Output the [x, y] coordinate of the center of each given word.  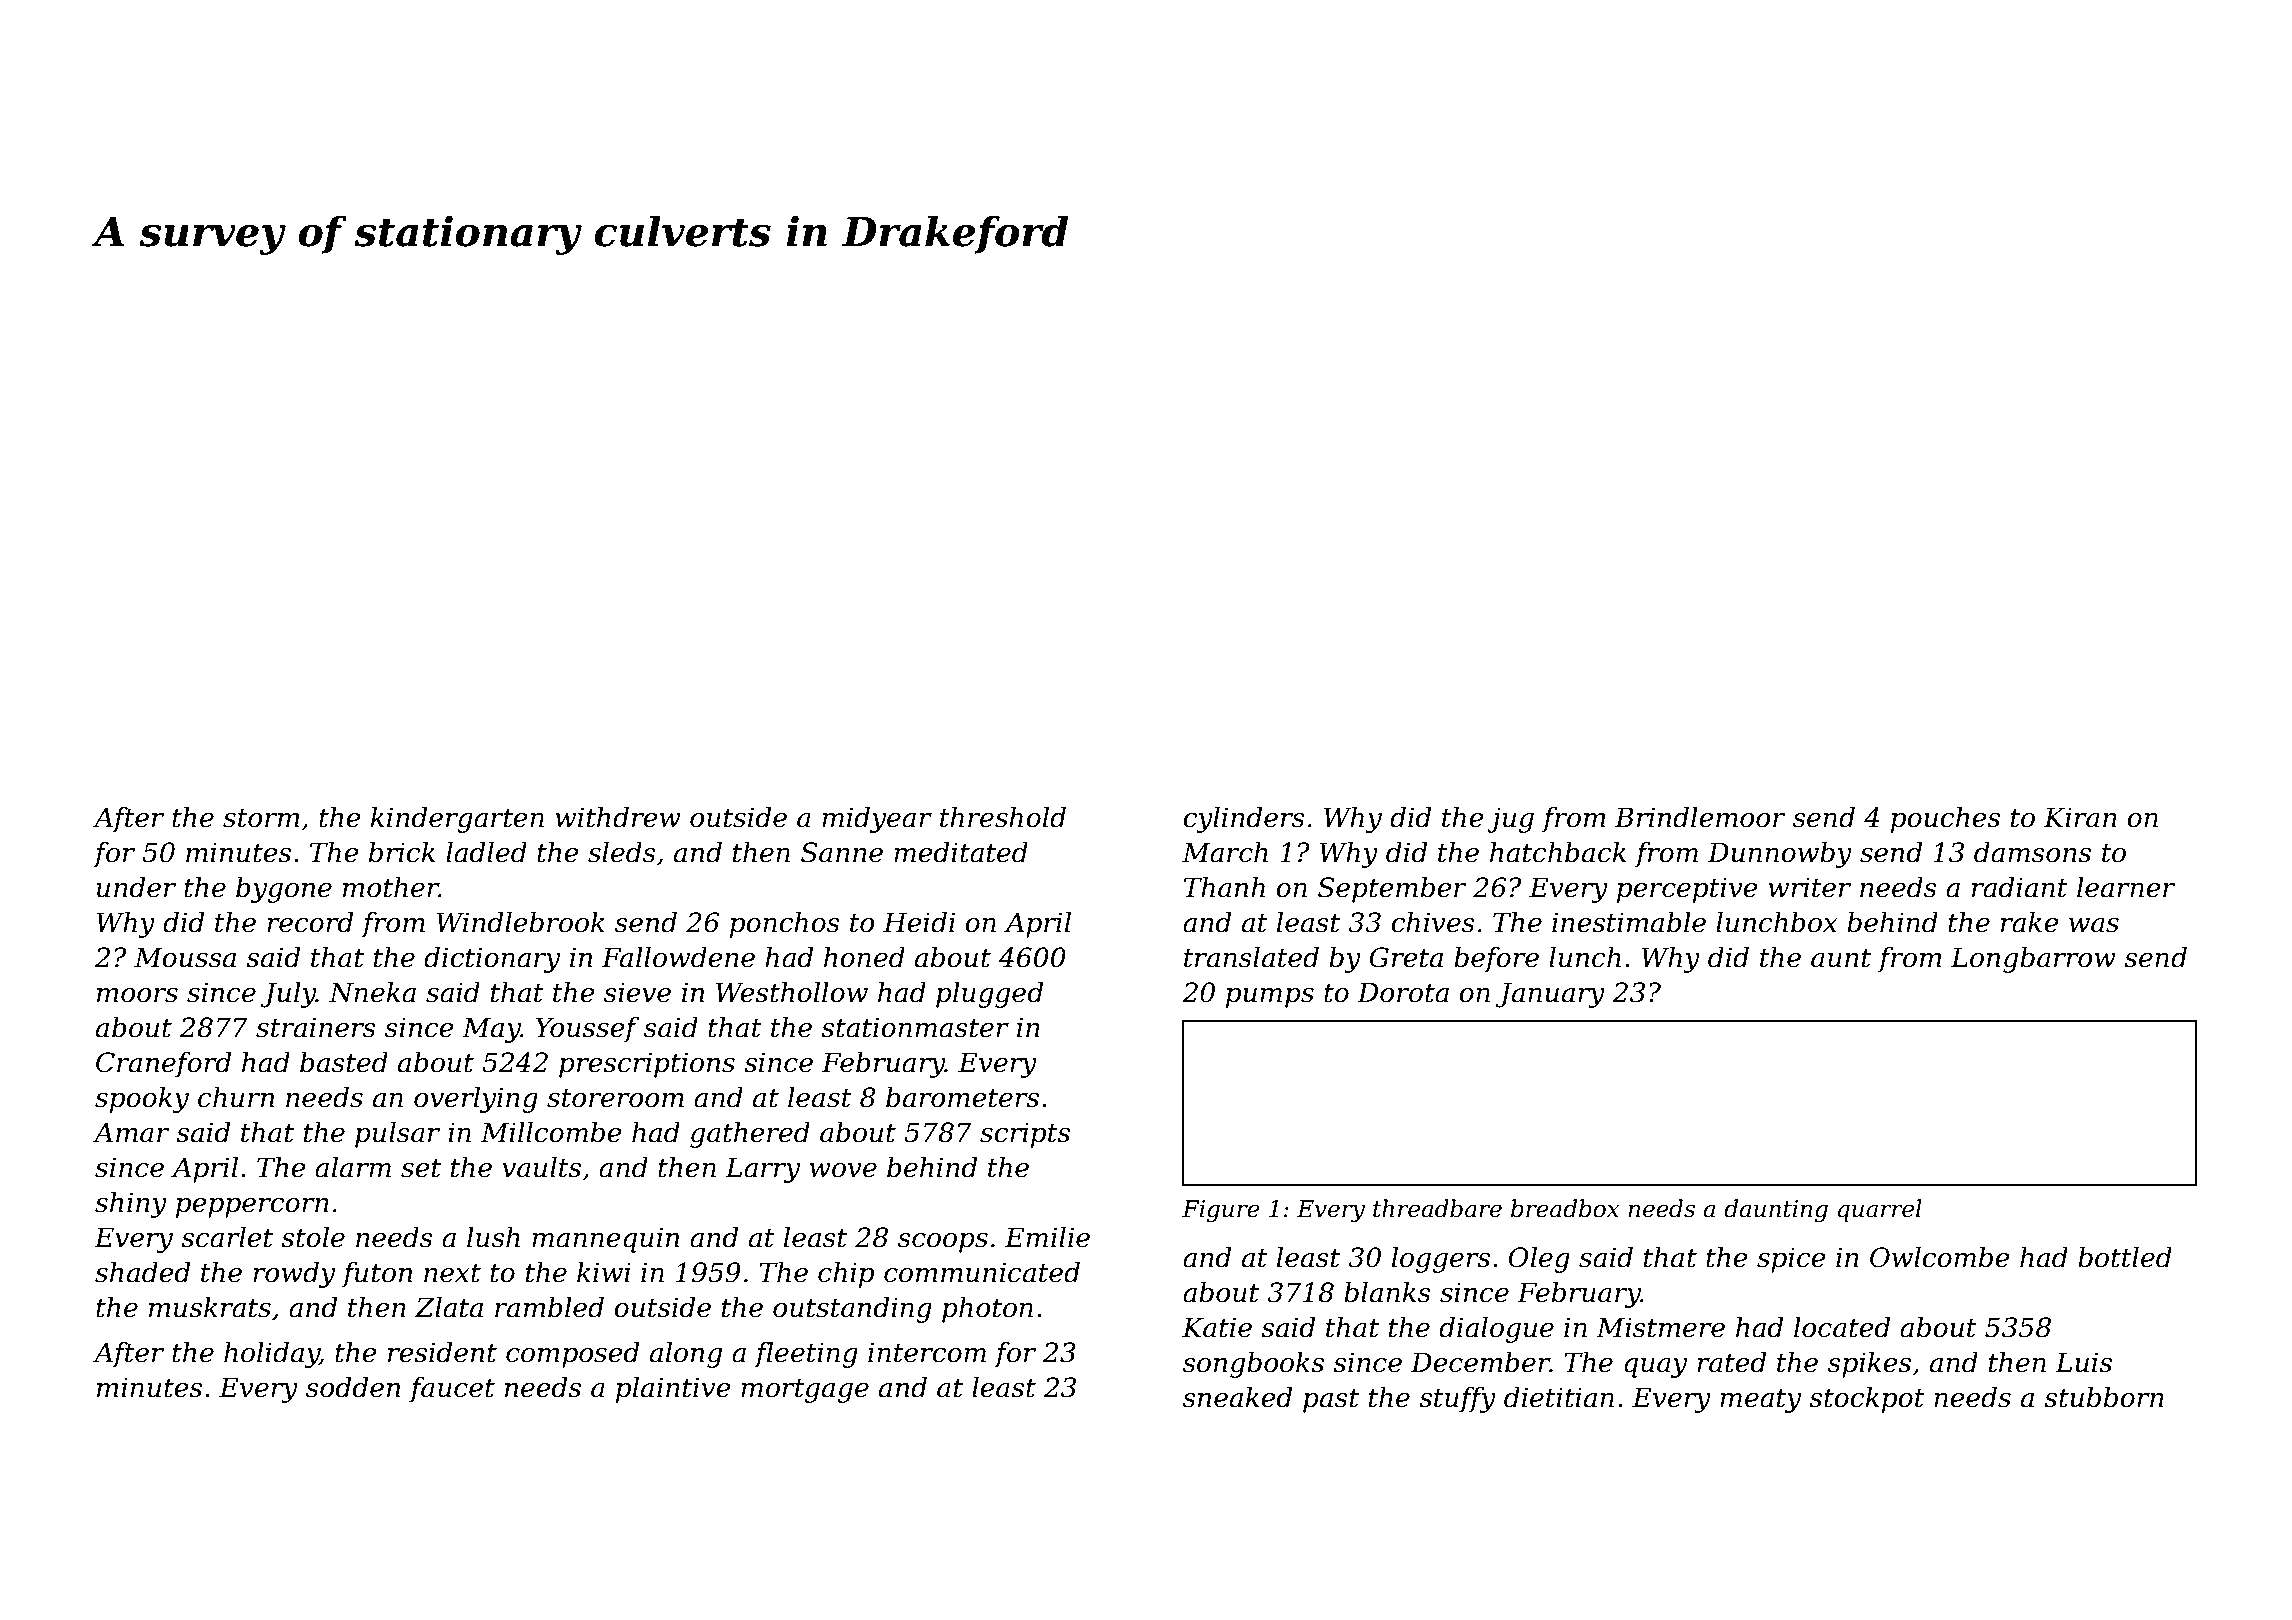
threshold [1003, 817]
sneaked [1237, 1397]
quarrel [1880, 1210]
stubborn [2104, 1397]
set [421, 1168]
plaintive [673, 1390]
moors [137, 995]
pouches [1945, 820]
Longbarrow [2033, 960]
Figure [1221, 1211]
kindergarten [457, 820]
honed [864, 957]
